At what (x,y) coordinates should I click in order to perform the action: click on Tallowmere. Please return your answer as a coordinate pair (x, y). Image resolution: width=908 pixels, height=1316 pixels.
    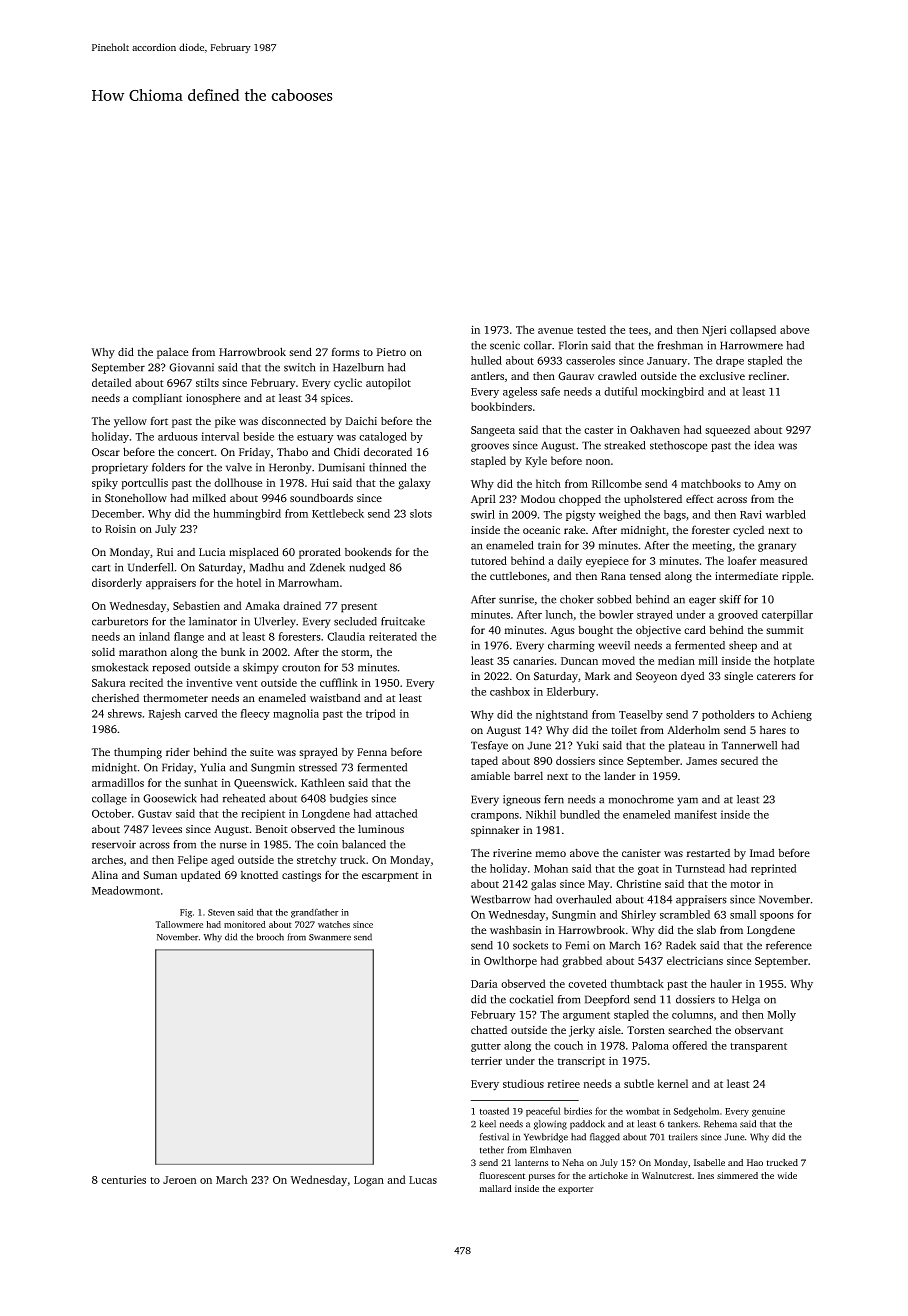
    Looking at the image, I should click on (179, 924).
